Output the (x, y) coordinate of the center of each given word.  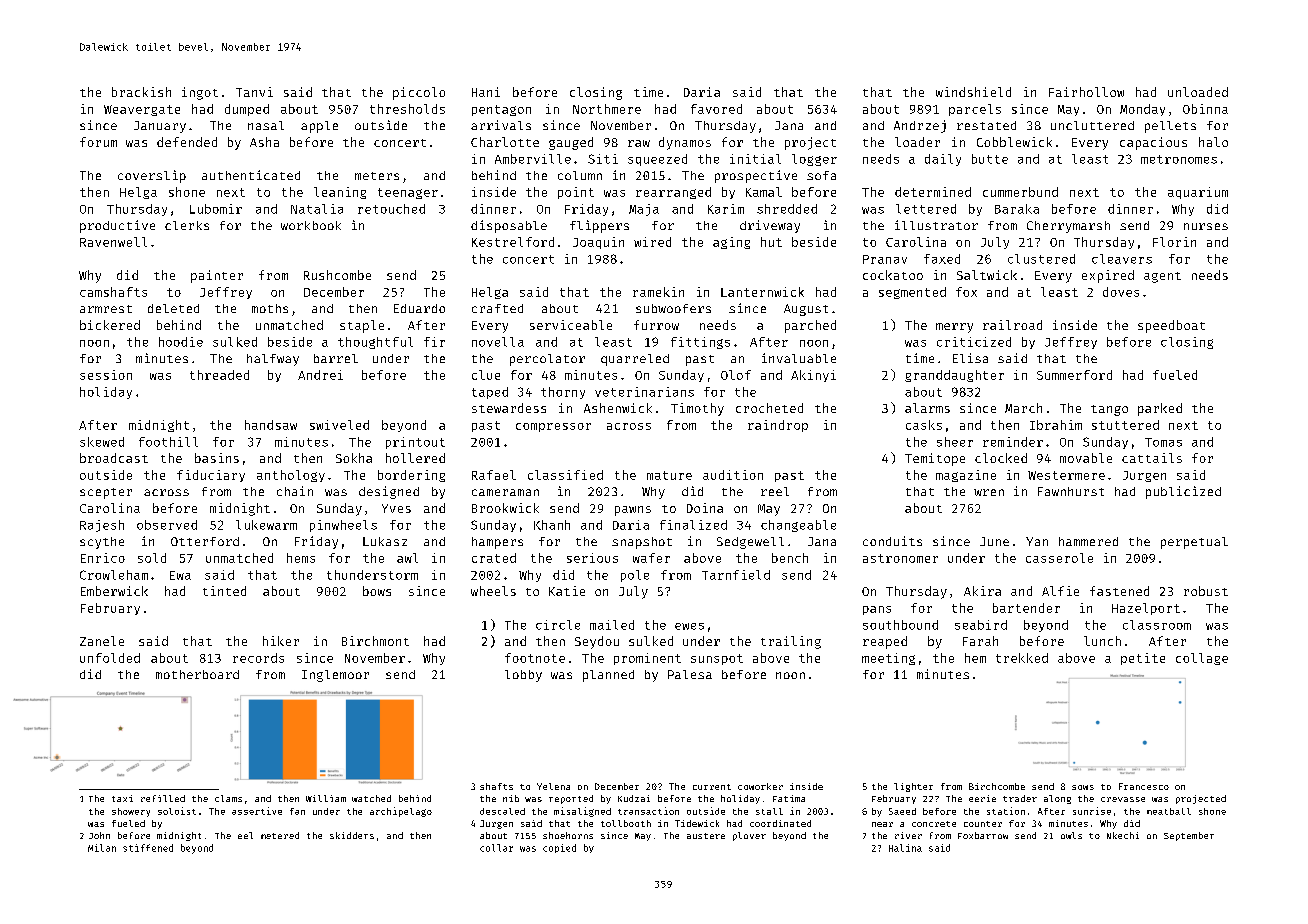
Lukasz (385, 541)
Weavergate (142, 110)
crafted (497, 308)
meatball (1169, 811)
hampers (497, 543)
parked (1160, 409)
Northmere (607, 109)
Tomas (1163, 442)
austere (706, 836)
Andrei (320, 375)
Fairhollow (1086, 92)
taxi (122, 798)
